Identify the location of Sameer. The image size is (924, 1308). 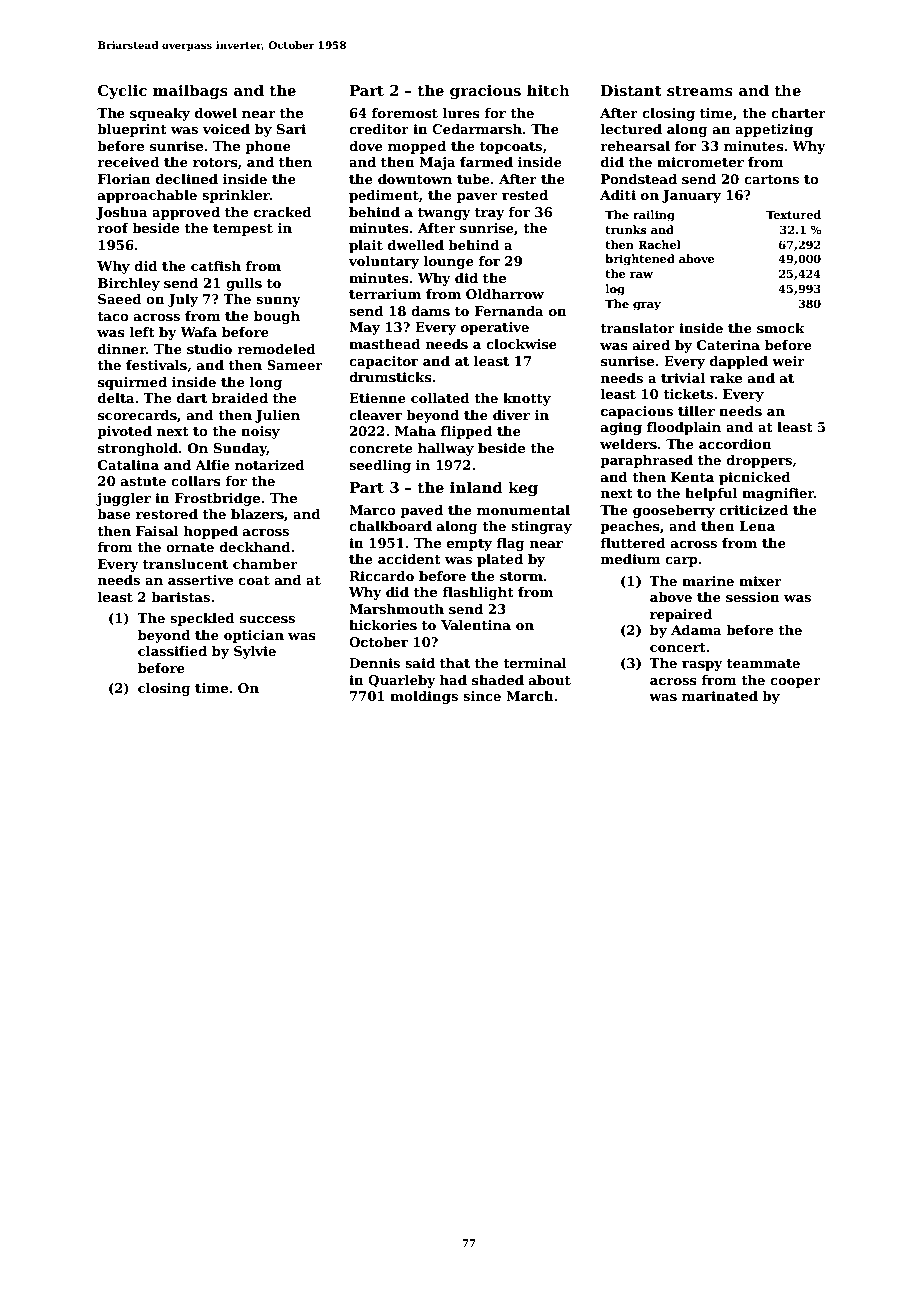
(295, 365).
